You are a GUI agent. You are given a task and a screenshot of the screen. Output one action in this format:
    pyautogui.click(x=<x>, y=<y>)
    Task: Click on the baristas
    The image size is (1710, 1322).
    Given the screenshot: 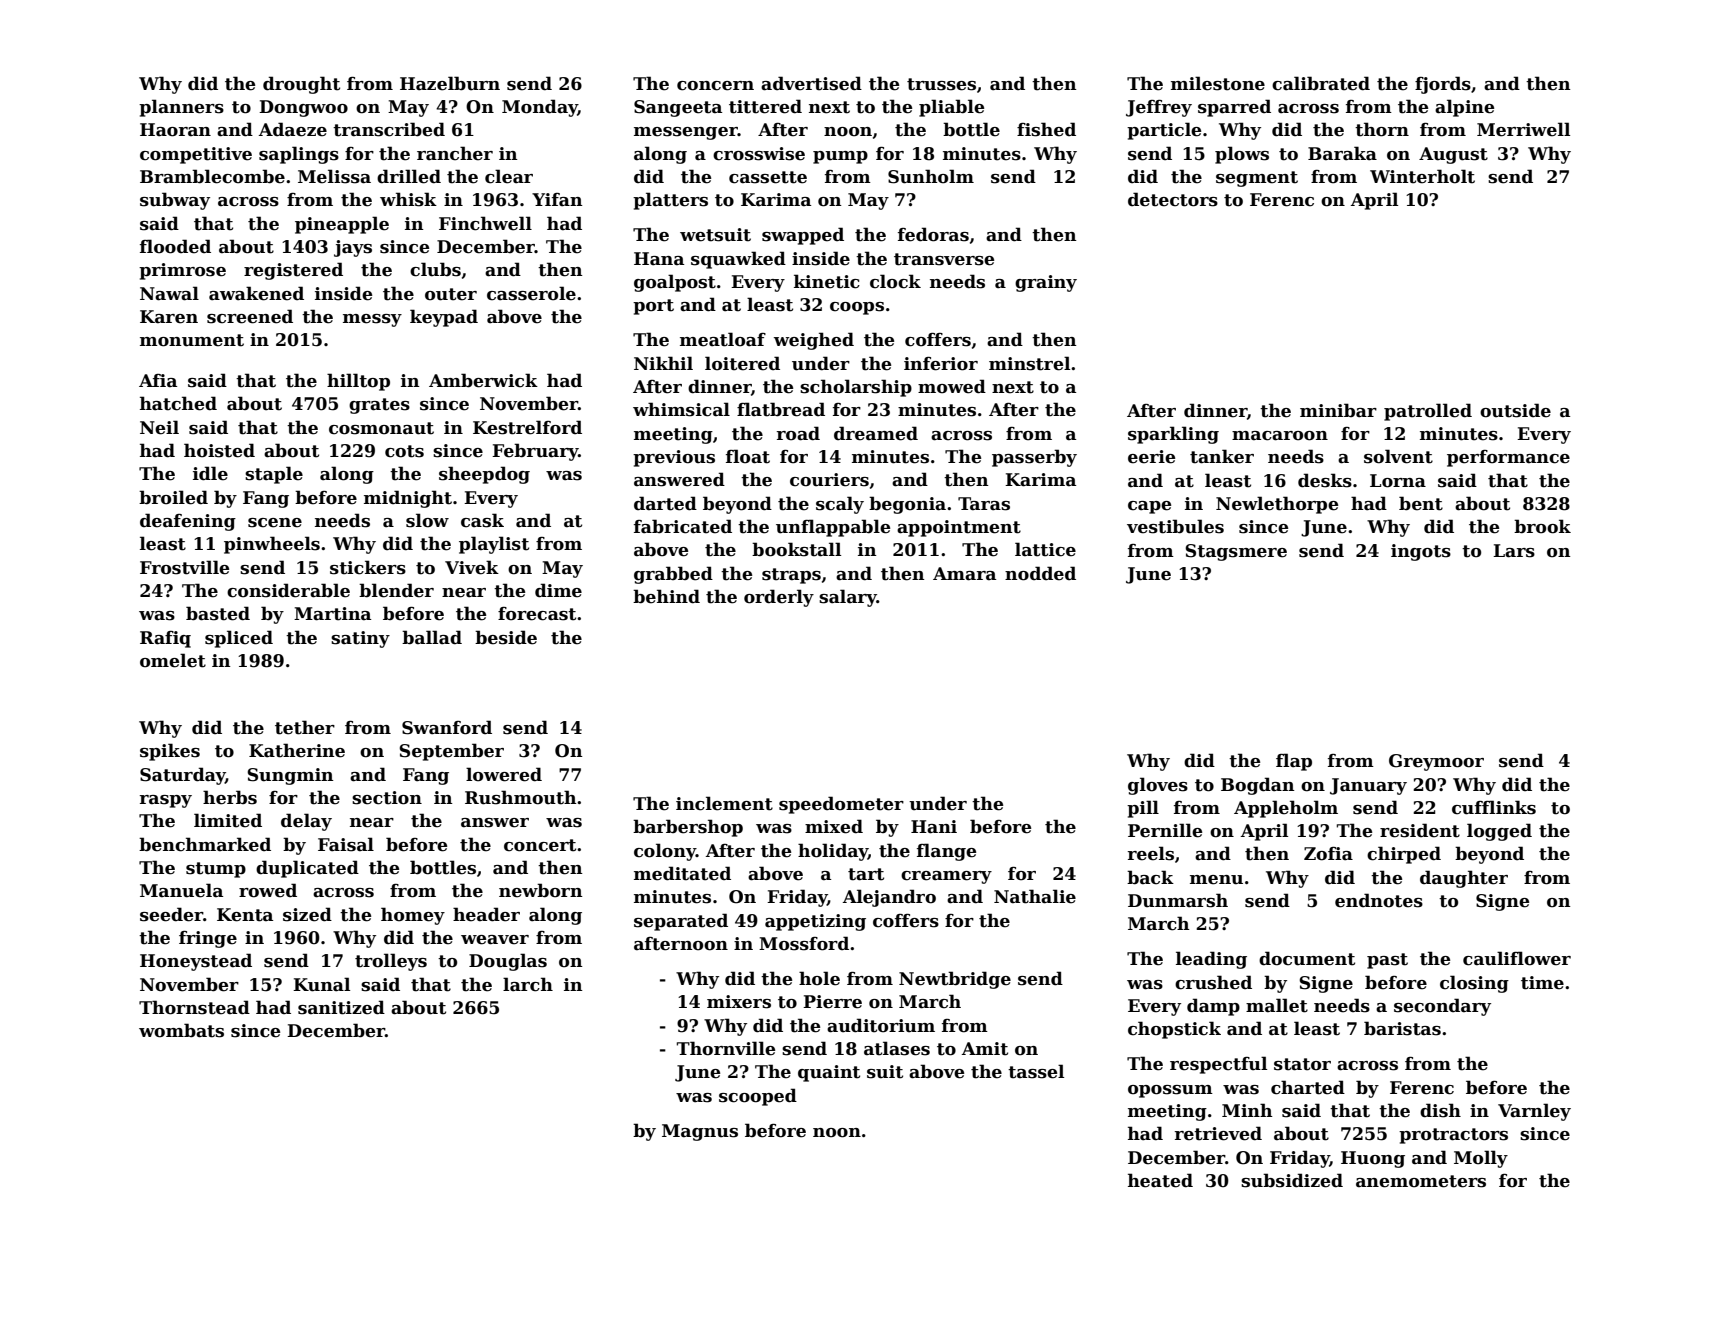 What is the action you would take?
    pyautogui.click(x=1402, y=1028)
